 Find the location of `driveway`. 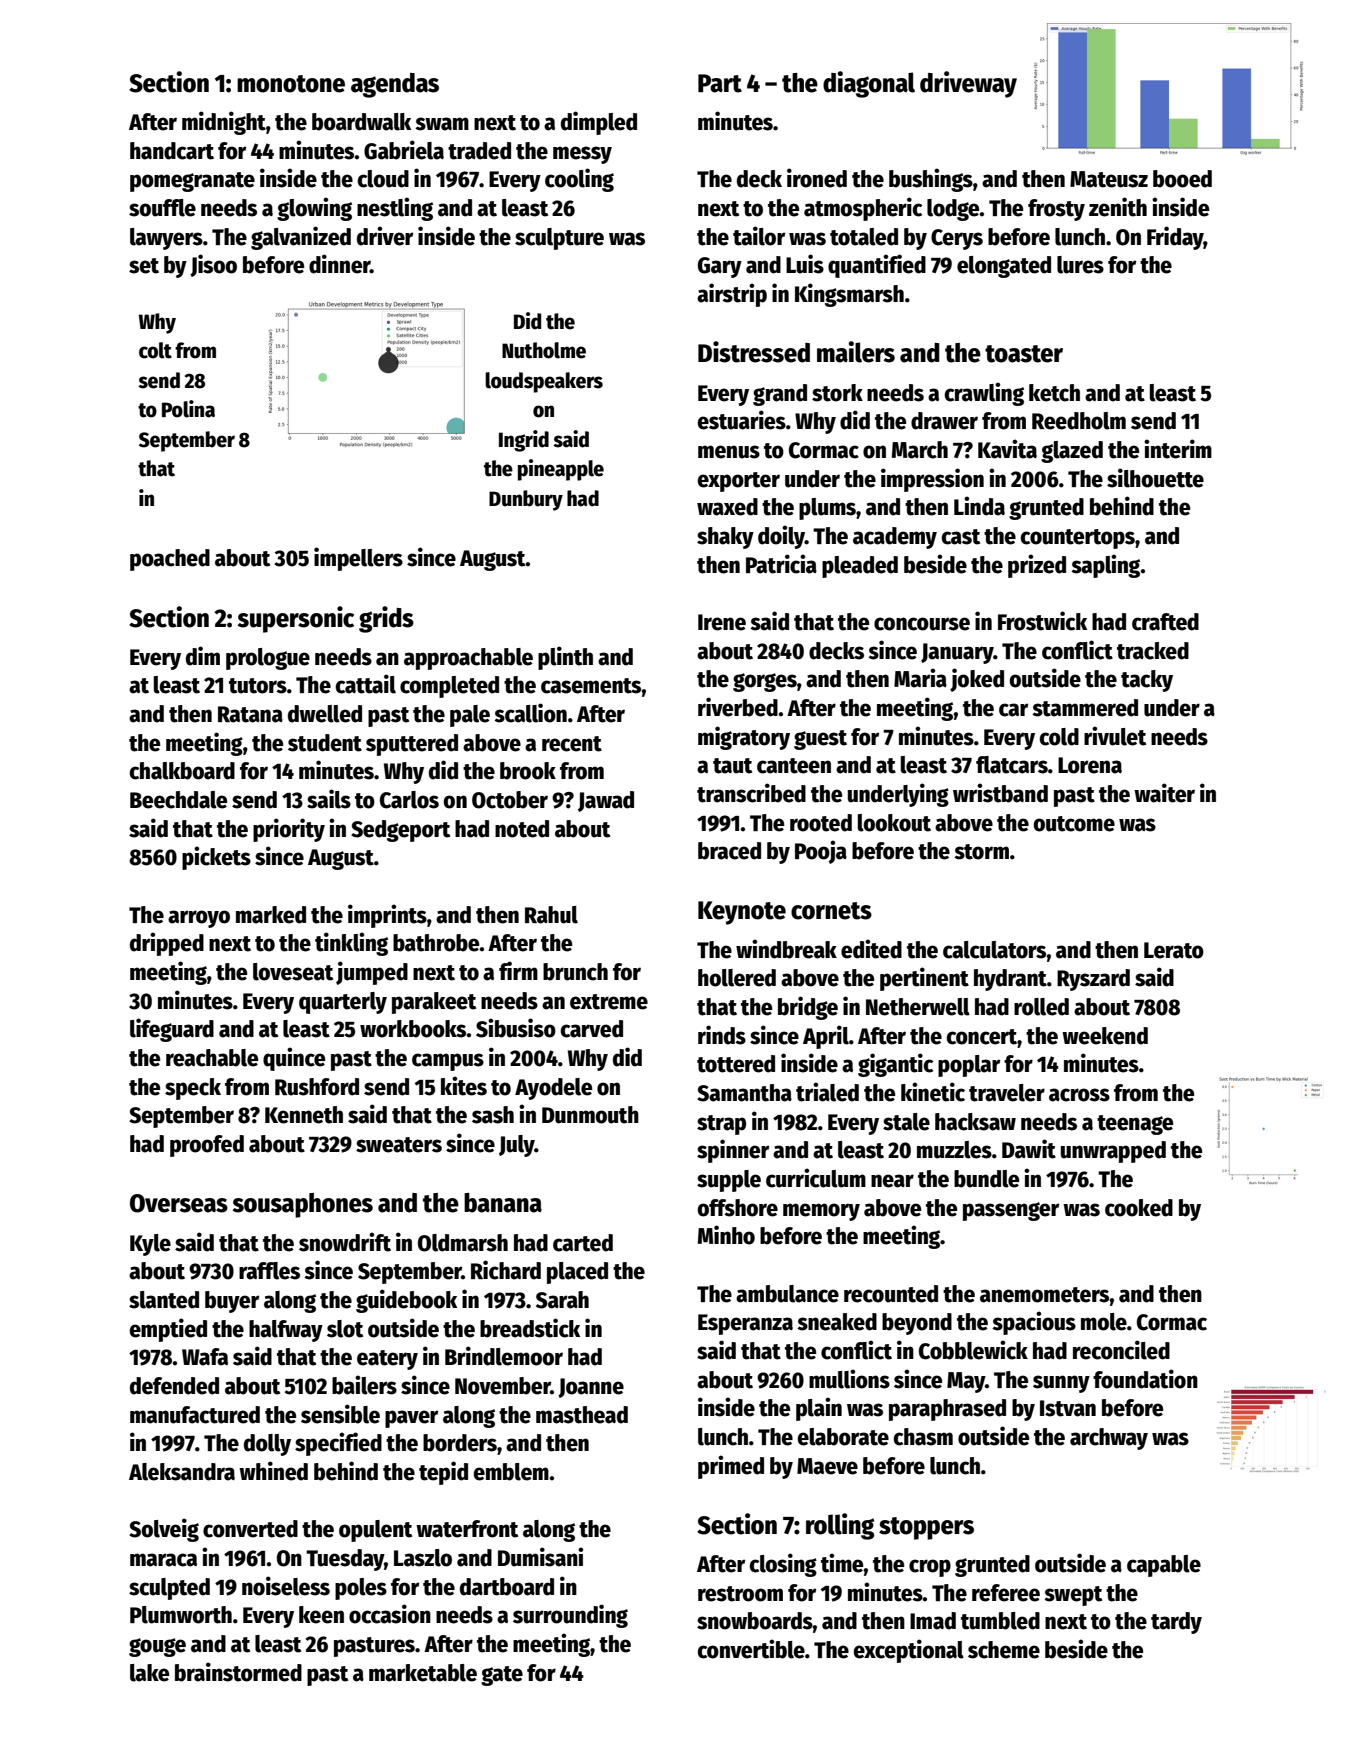

driveway is located at coordinates (968, 84).
